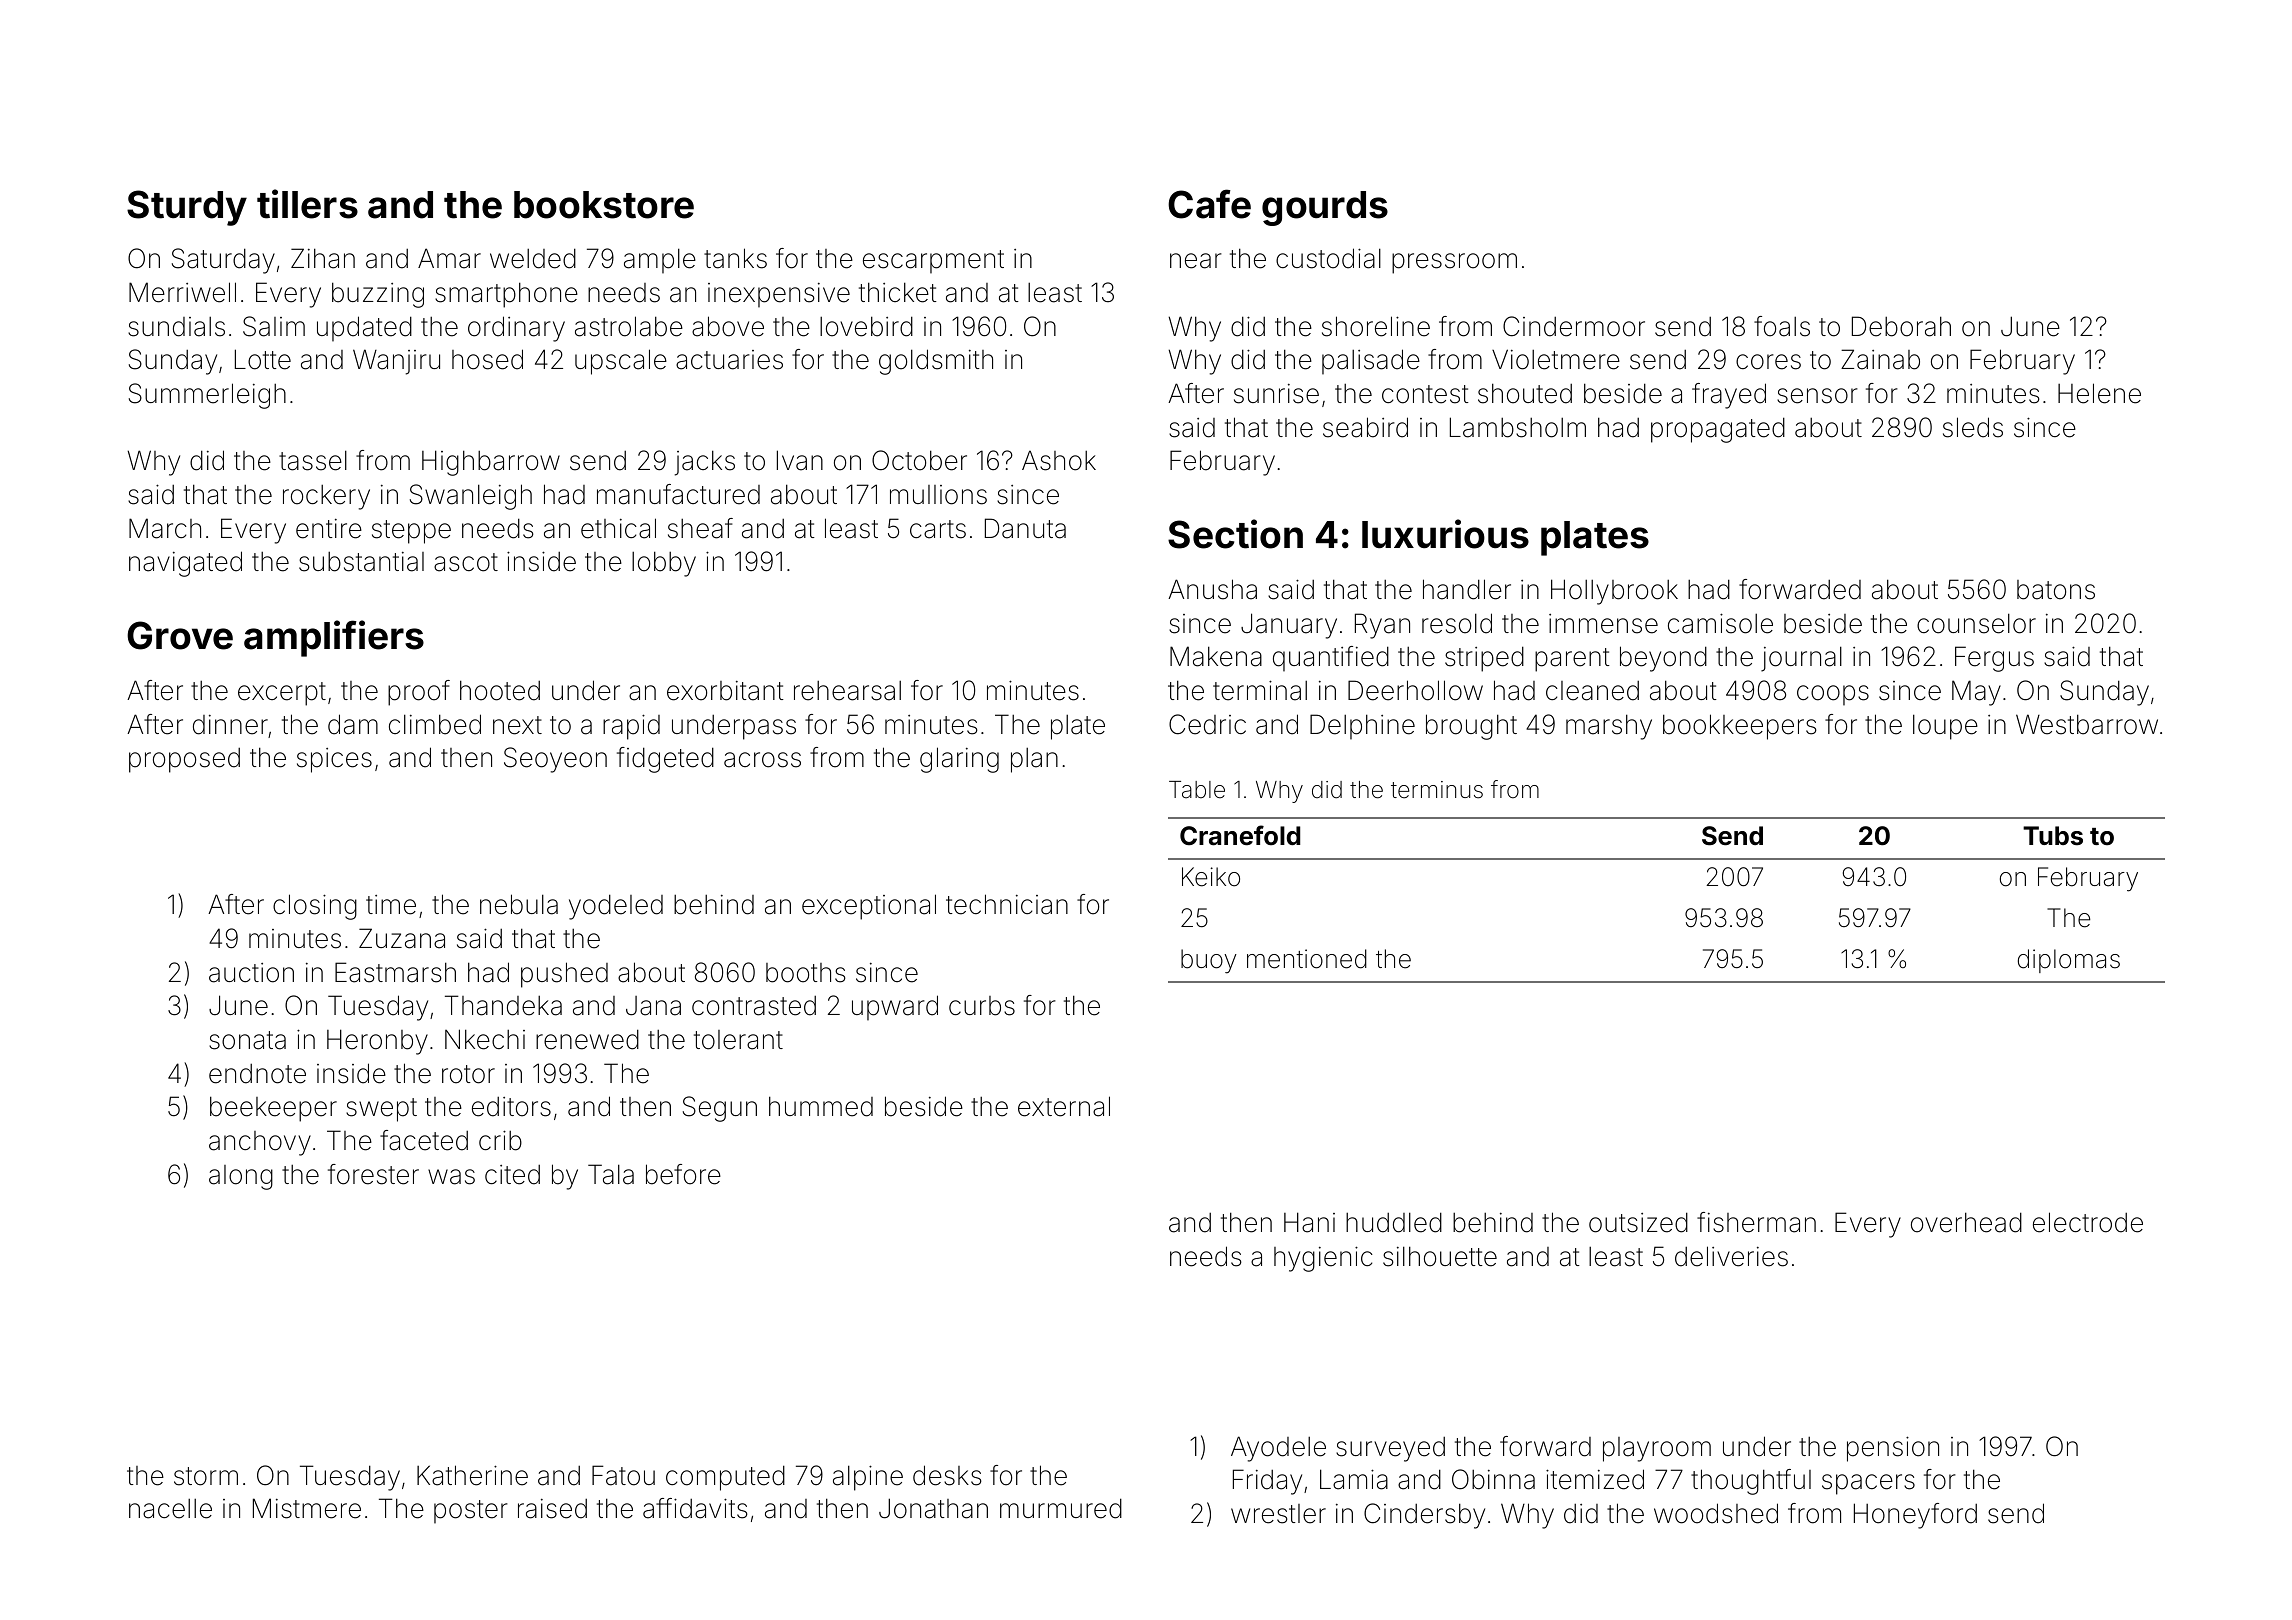  What do you see at coordinates (1718, 430) in the page?
I see `propagated` at bounding box center [1718, 430].
